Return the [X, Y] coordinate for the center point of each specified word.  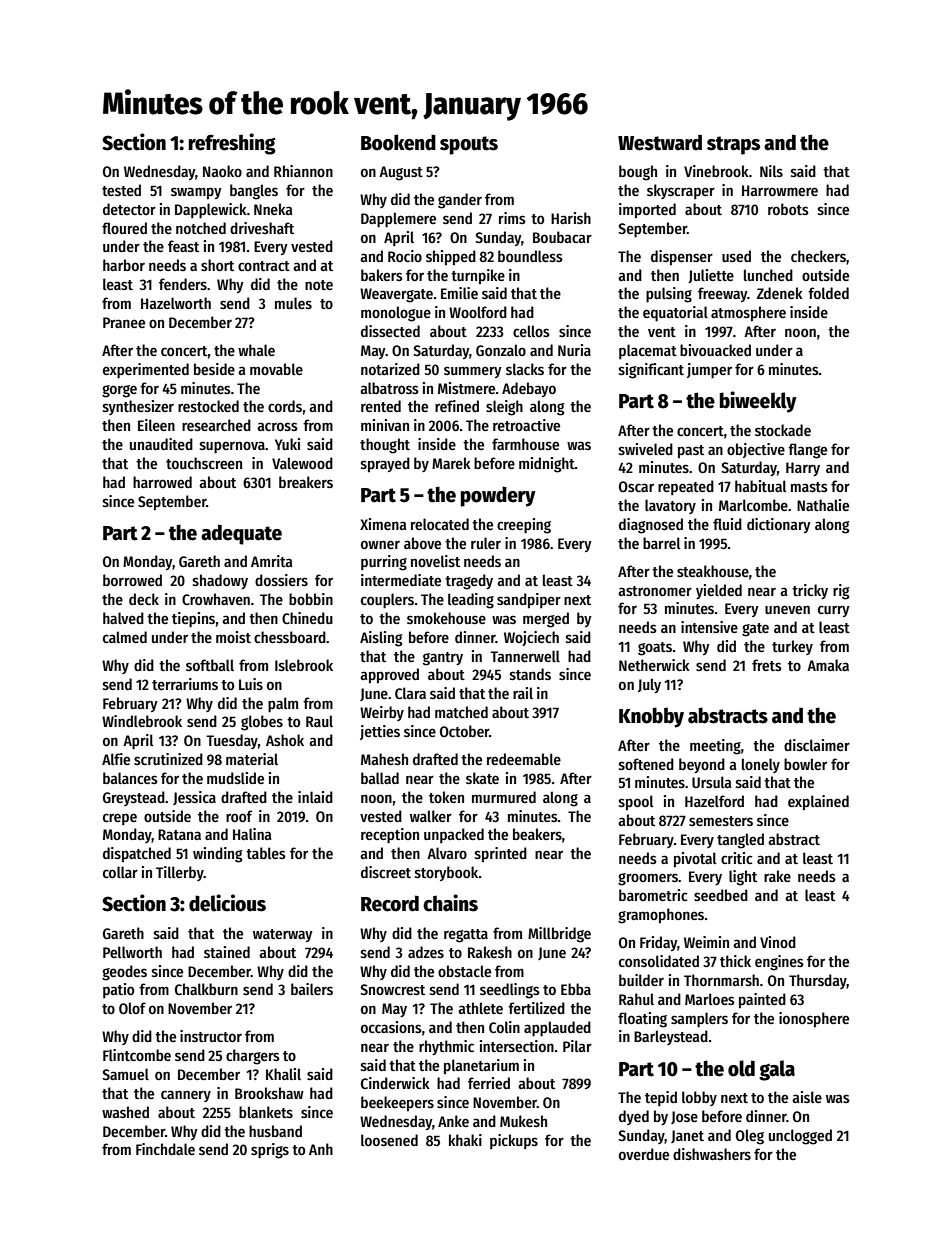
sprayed [385, 465]
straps [733, 145]
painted [762, 1001]
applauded [557, 1029]
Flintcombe [137, 1055]
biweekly [758, 402]
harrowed [162, 482]
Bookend [398, 142]
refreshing [232, 144]
